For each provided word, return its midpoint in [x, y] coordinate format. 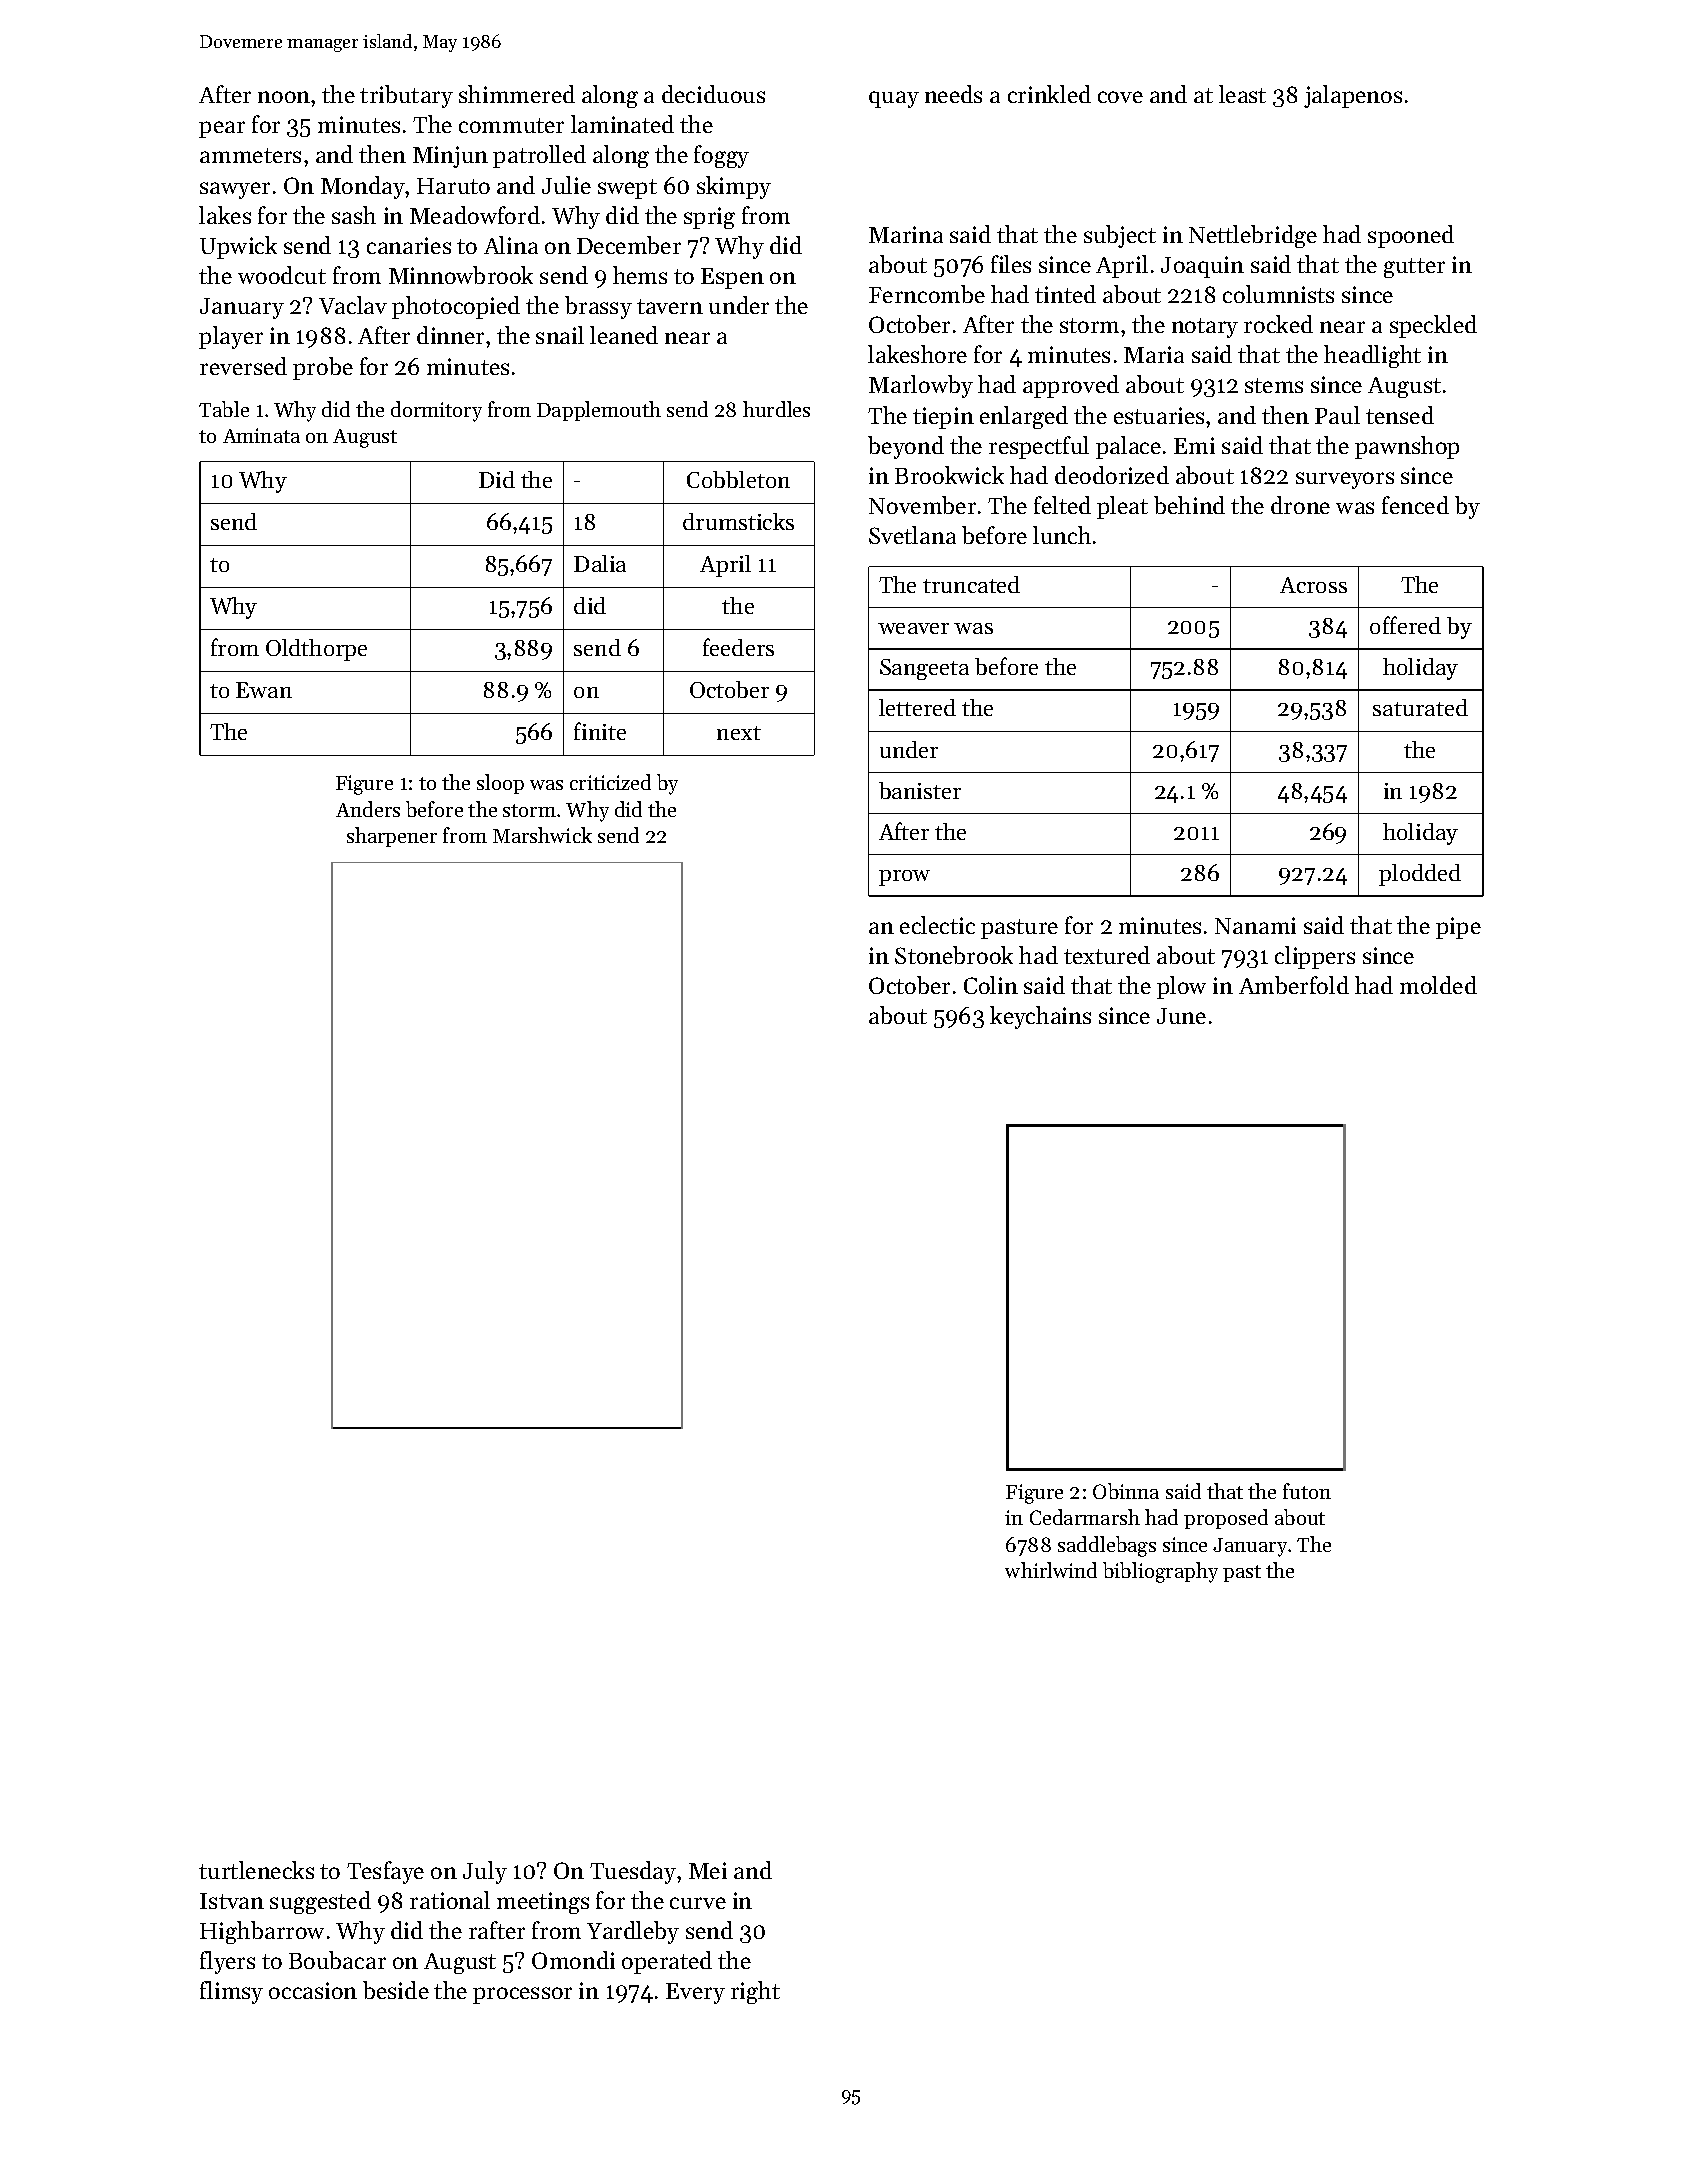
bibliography [1160, 1572]
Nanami [1255, 925]
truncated [971, 584]
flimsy [231, 1992]
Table [224, 409]
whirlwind [1051, 1570]
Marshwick [542, 835]
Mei [708, 1870]
